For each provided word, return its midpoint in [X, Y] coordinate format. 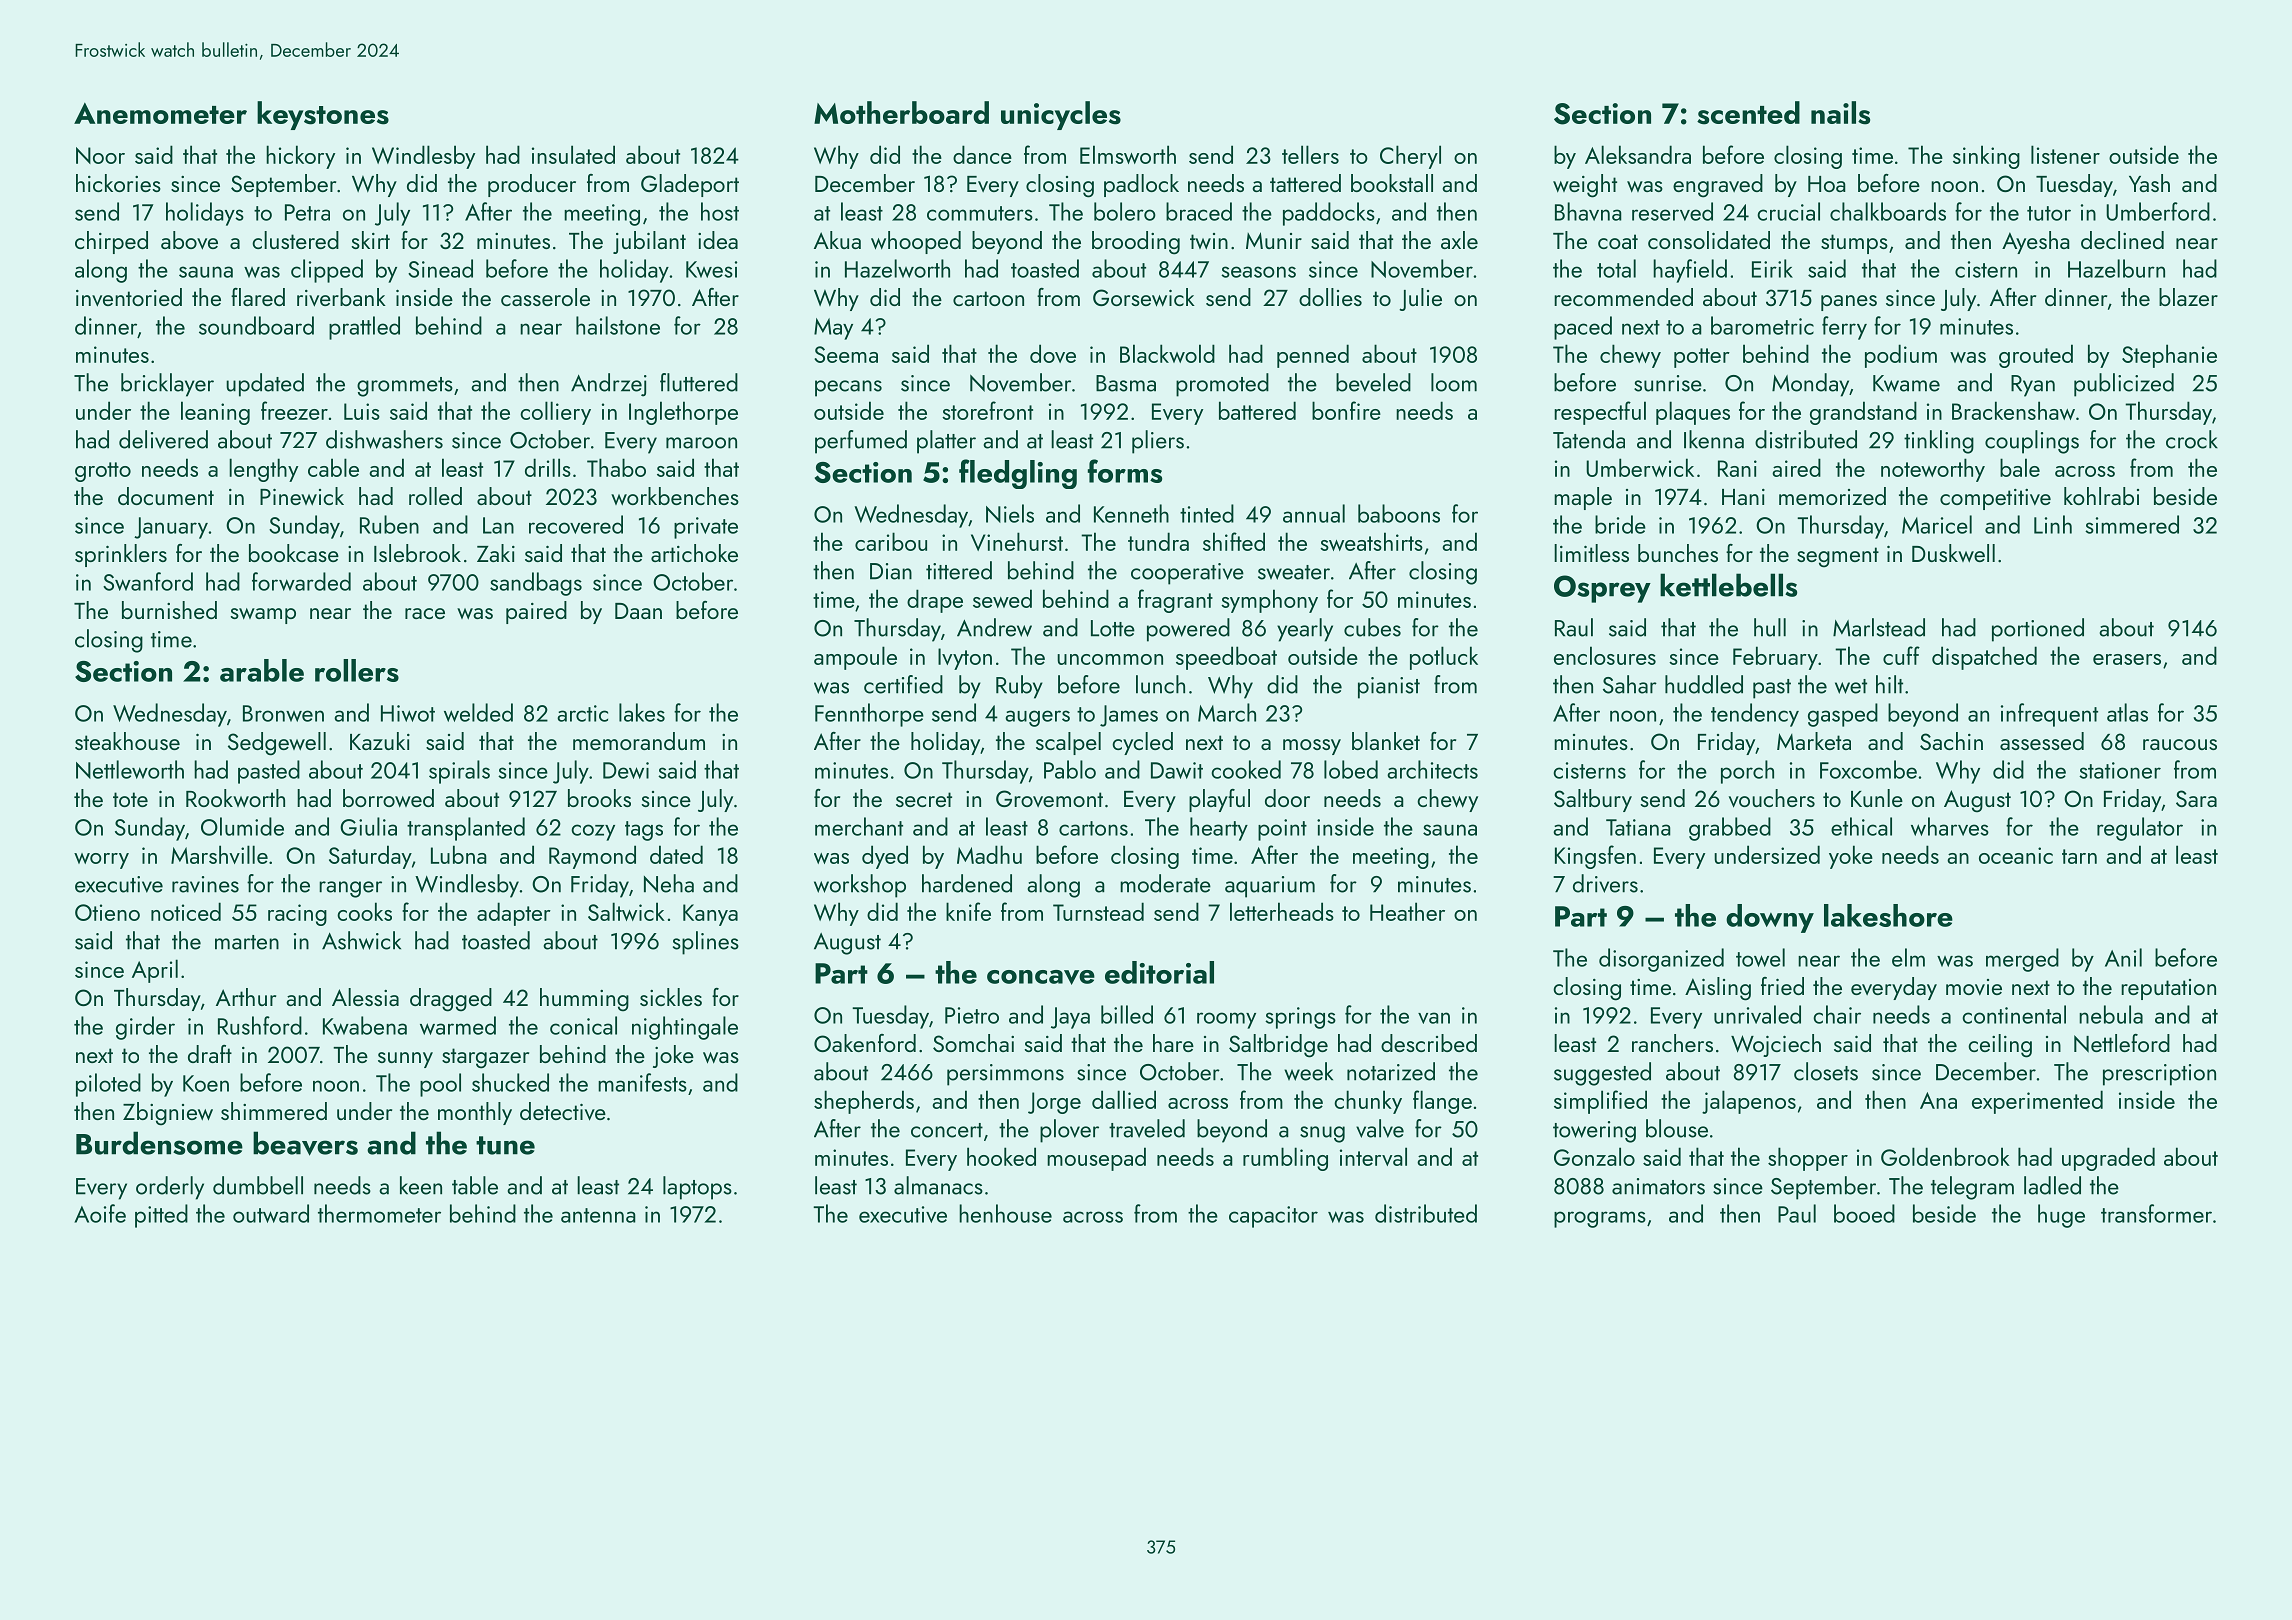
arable [262, 670]
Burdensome [159, 1143]
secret [924, 799]
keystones [323, 115]
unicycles [1061, 115]
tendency [1755, 715]
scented [1748, 113]
